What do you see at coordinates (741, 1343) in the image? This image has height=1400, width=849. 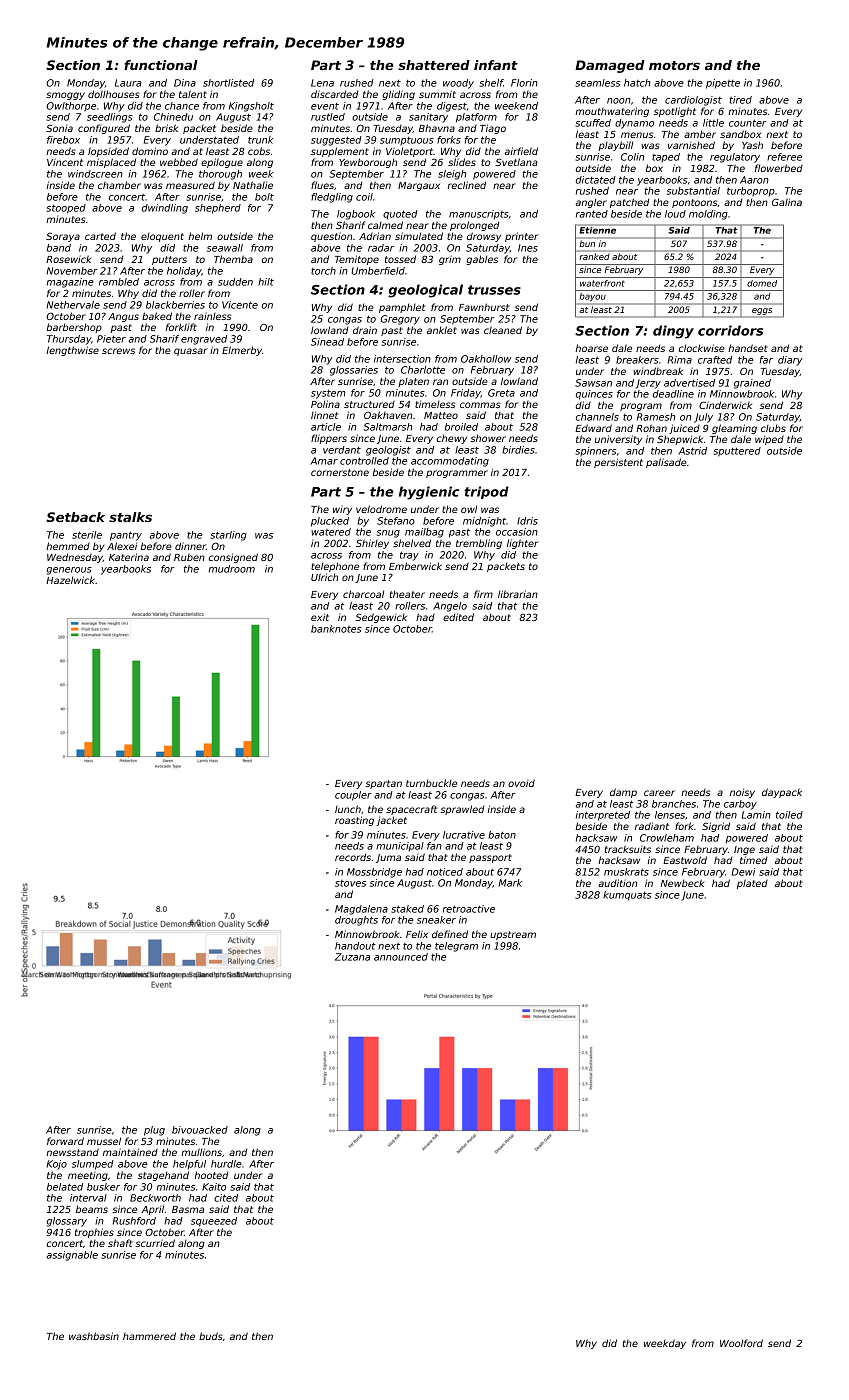 I see `Woolford` at bounding box center [741, 1343].
